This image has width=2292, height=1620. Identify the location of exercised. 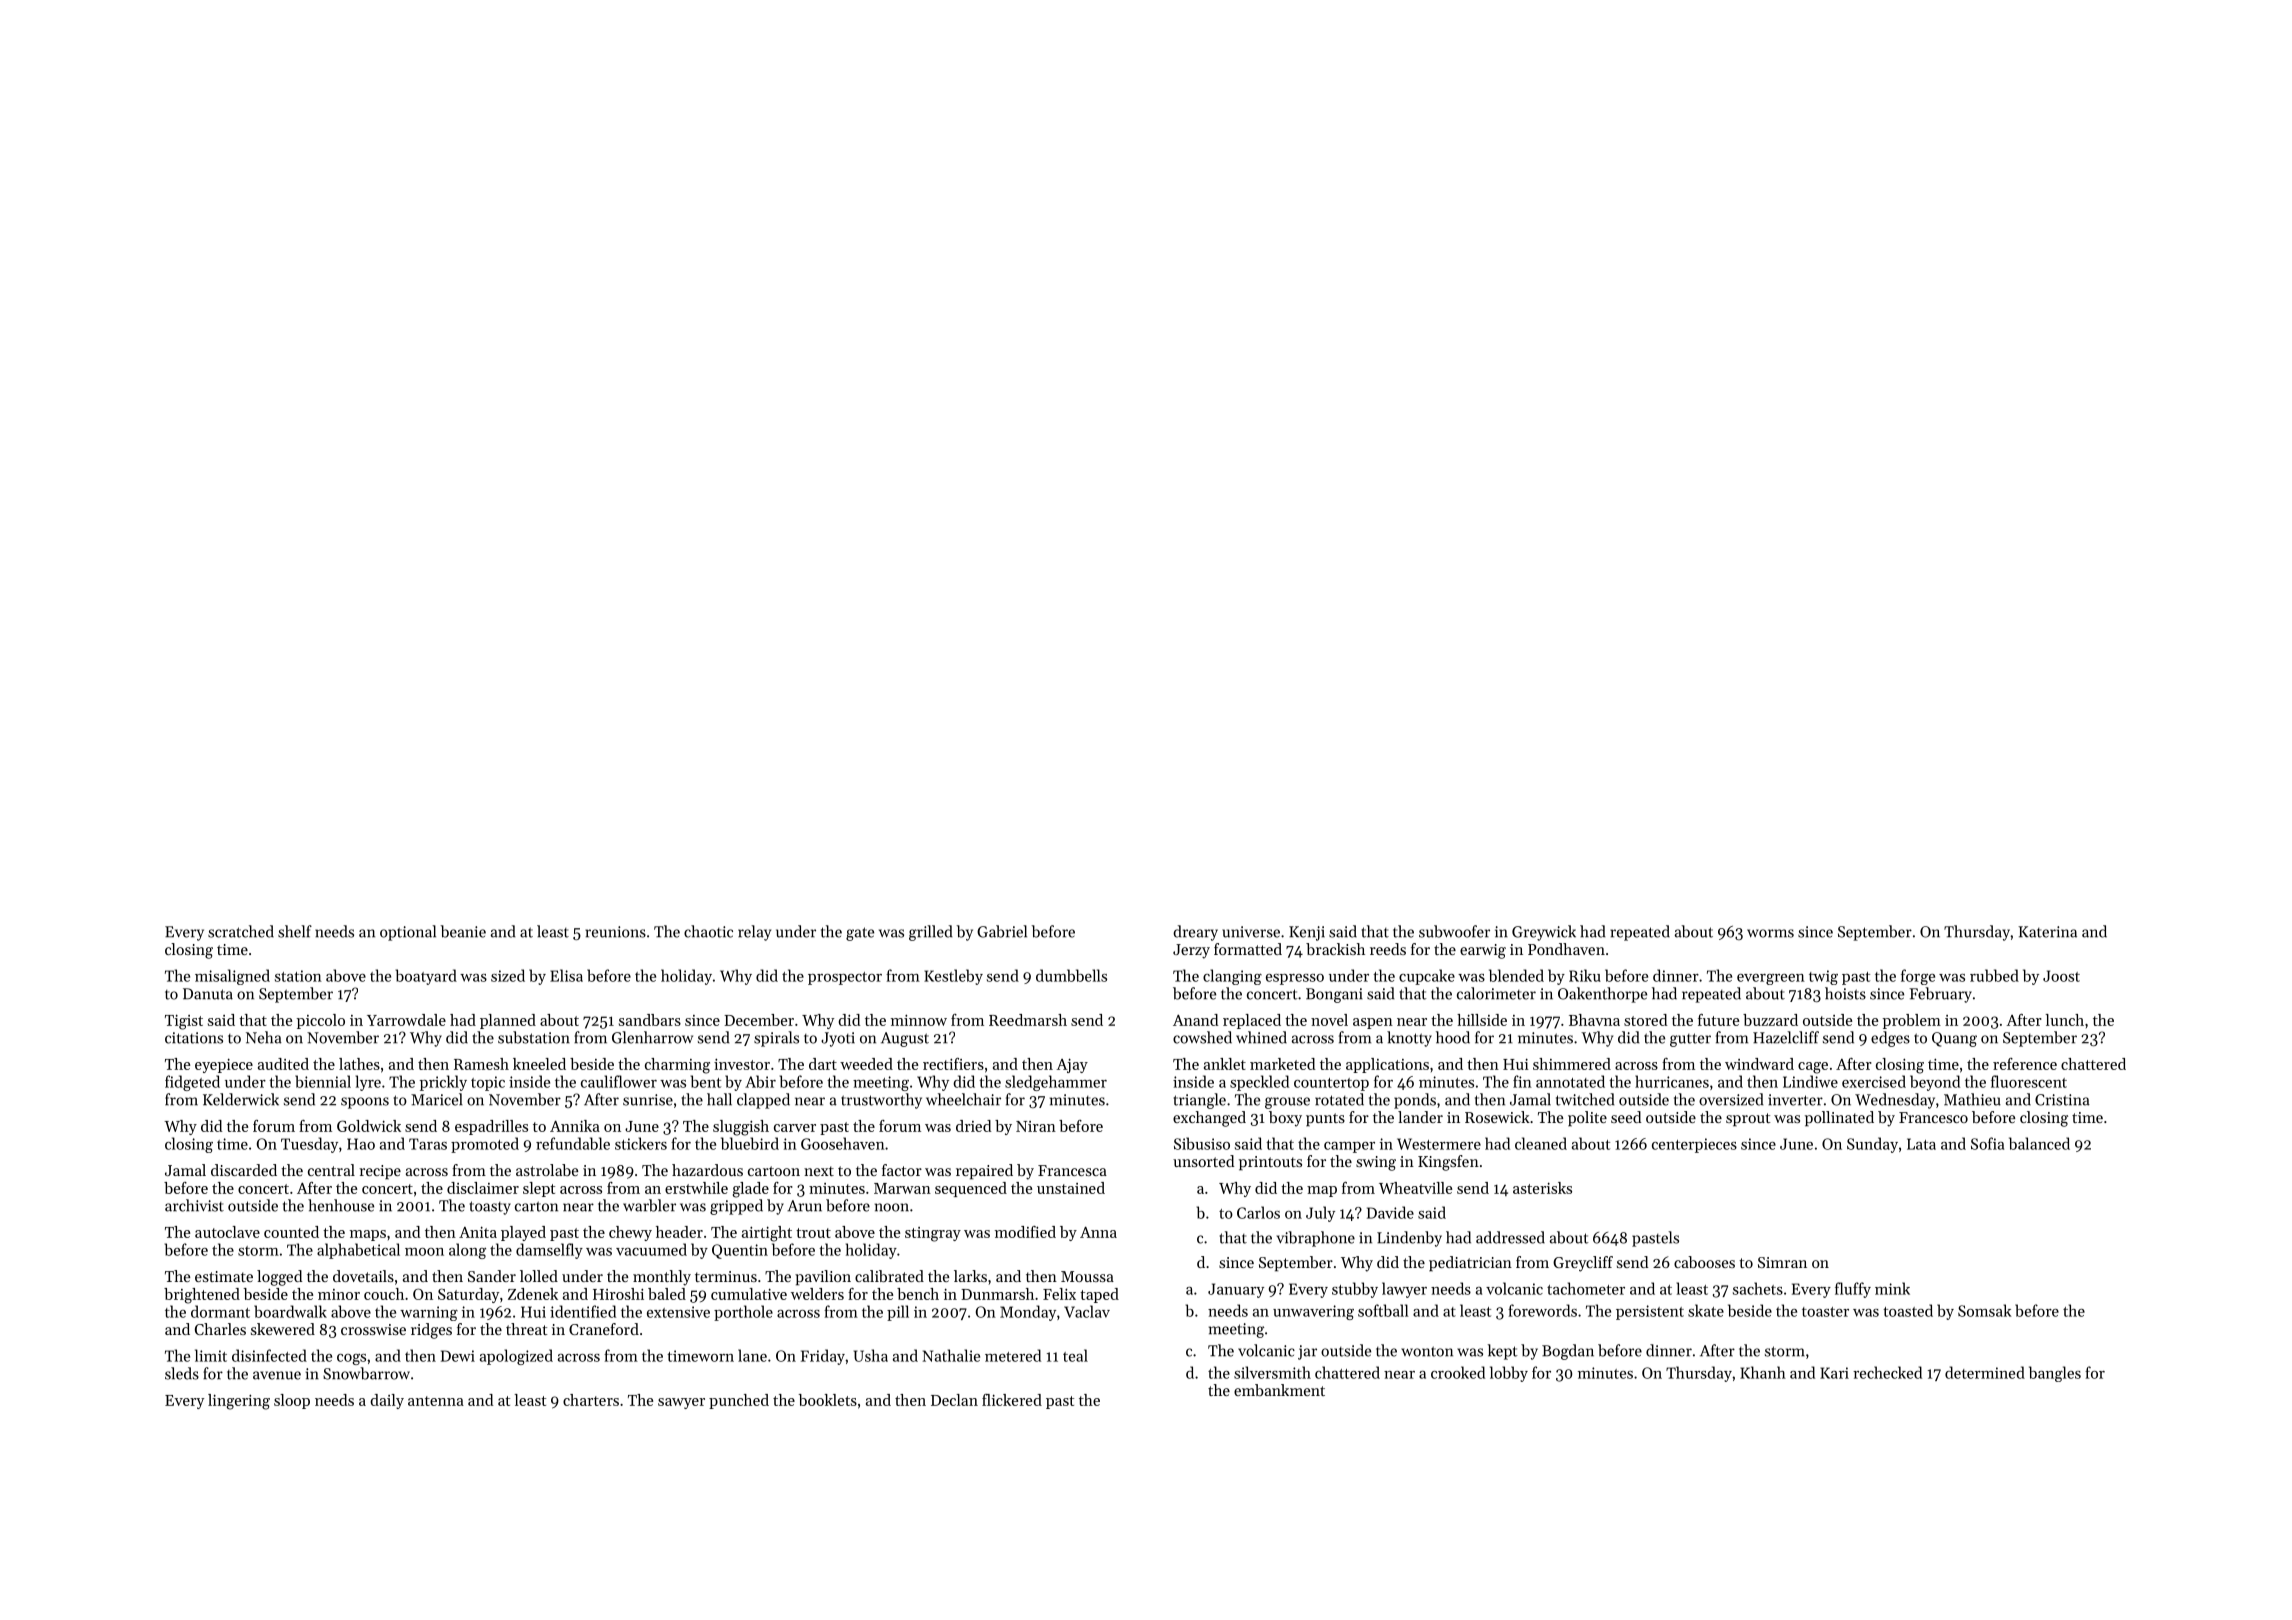
(1874, 1081).
